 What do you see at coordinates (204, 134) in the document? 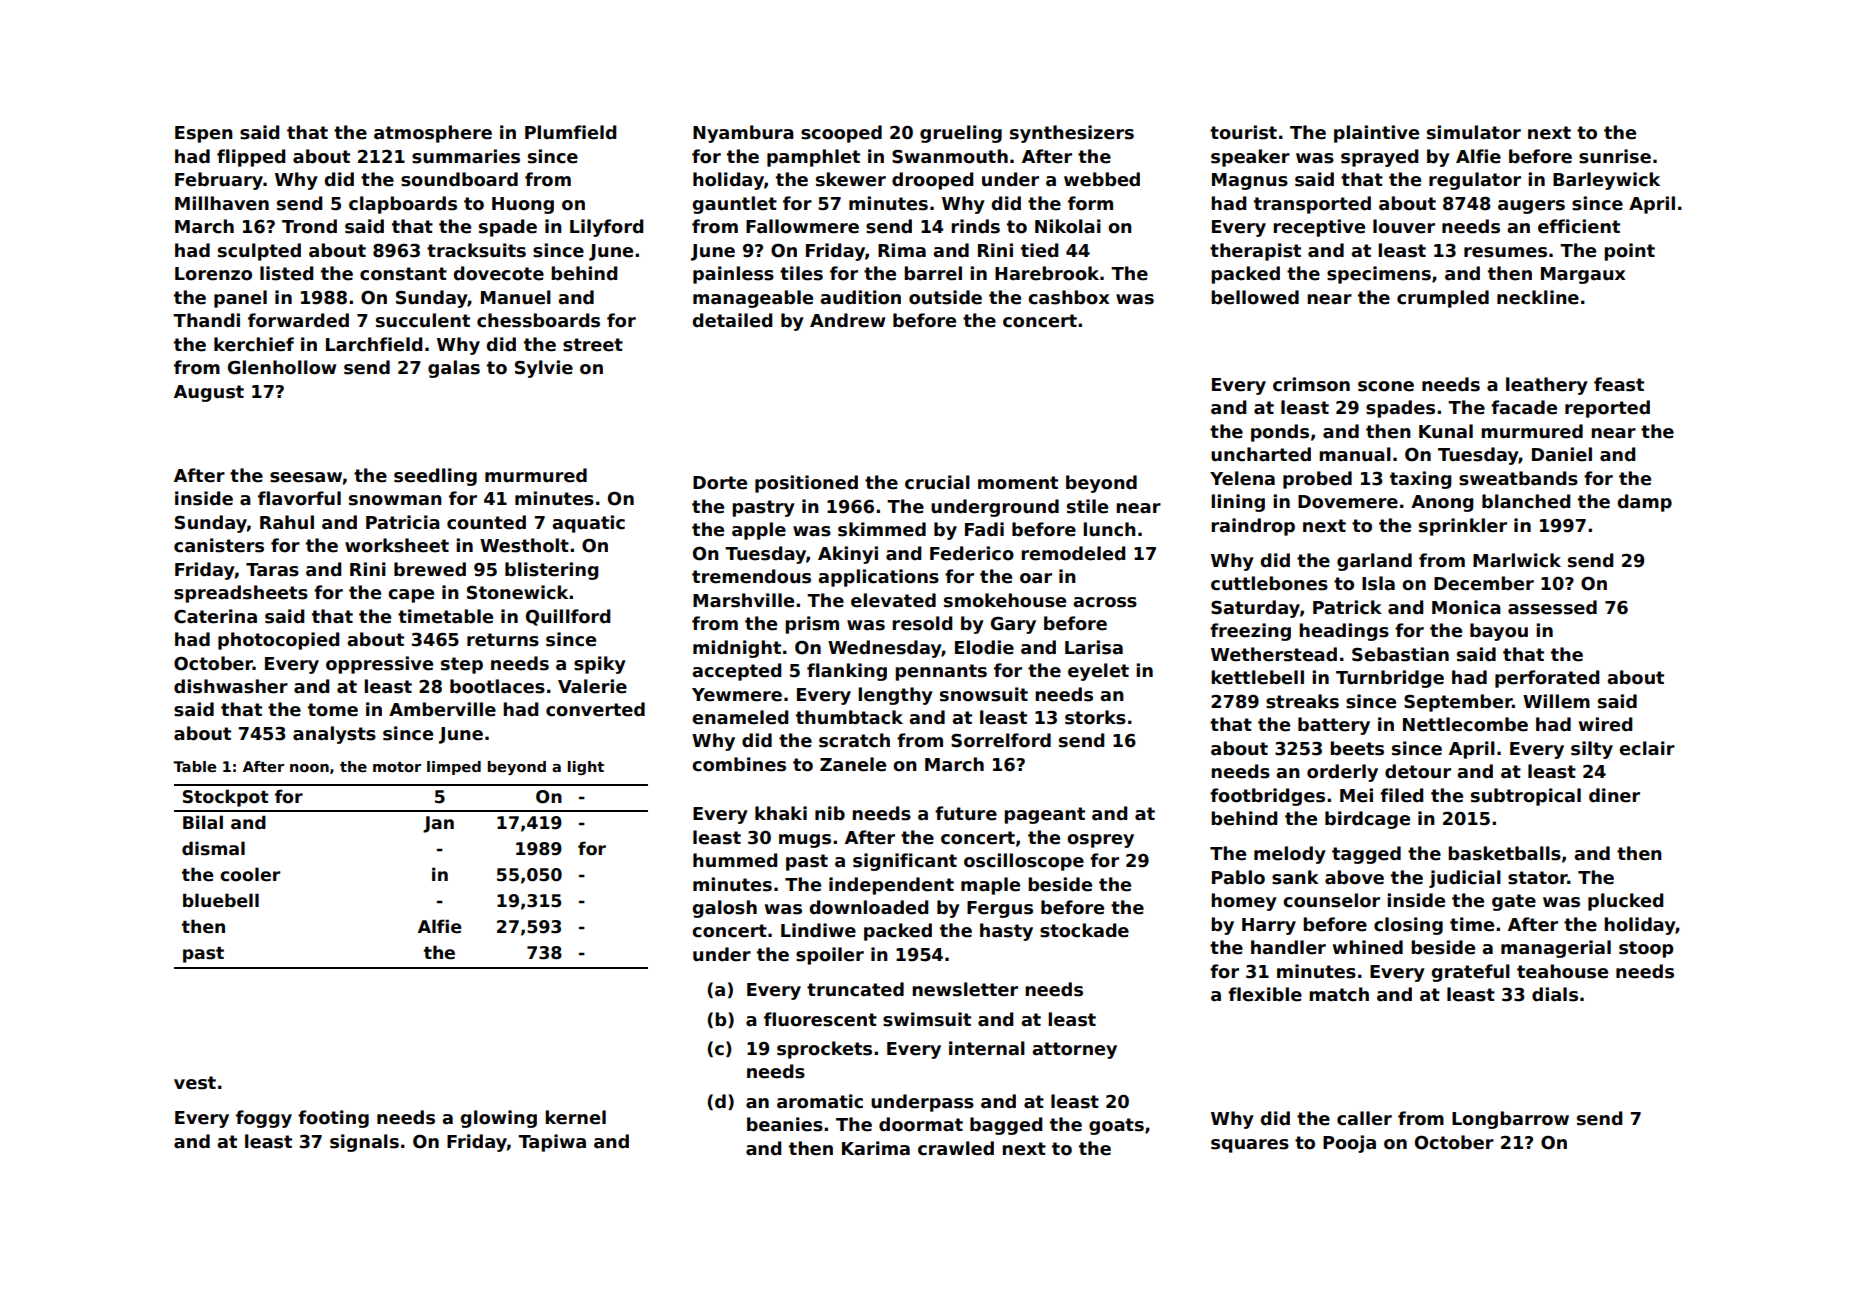
I see `Espen` at bounding box center [204, 134].
